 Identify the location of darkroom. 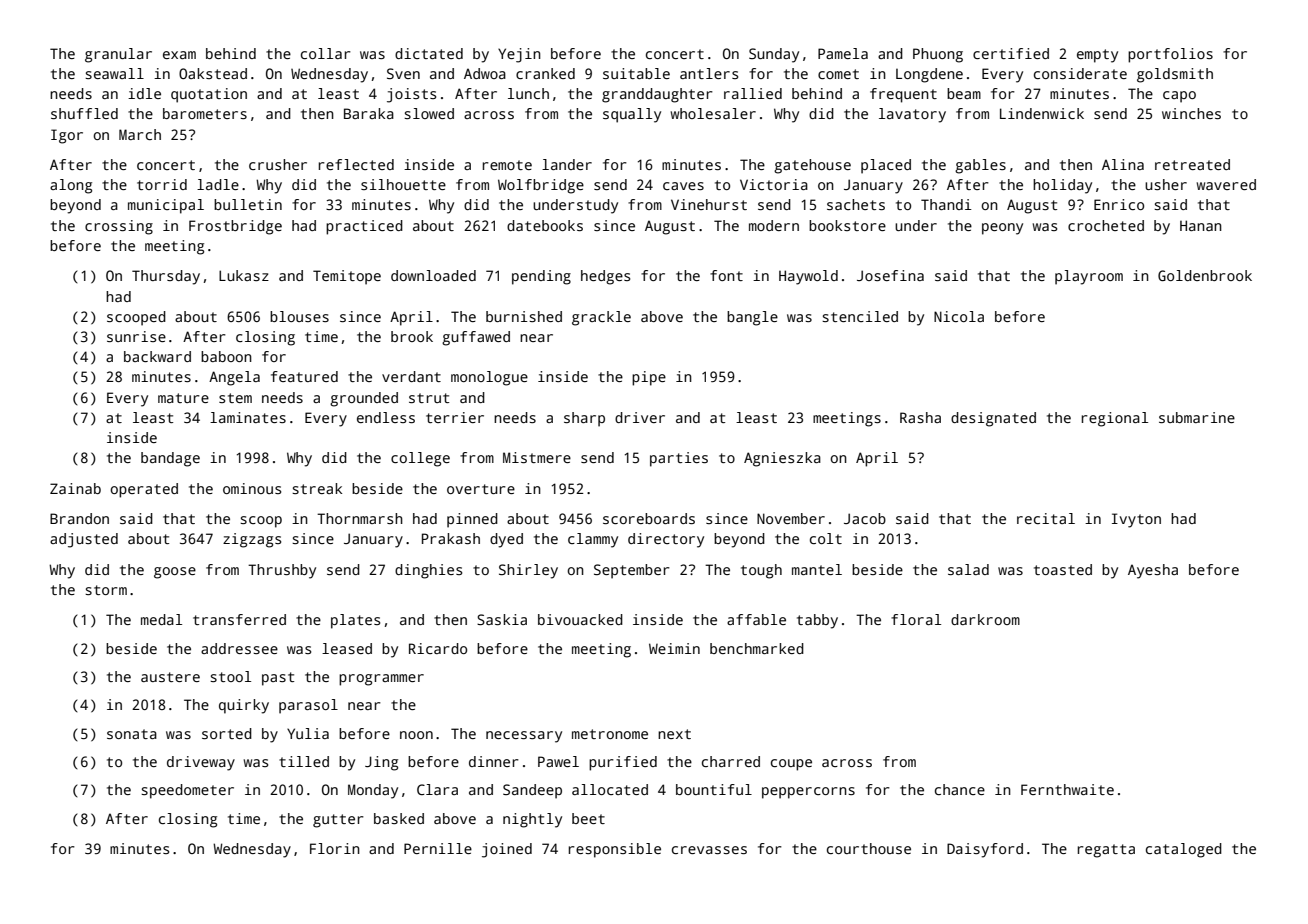
(985, 619).
